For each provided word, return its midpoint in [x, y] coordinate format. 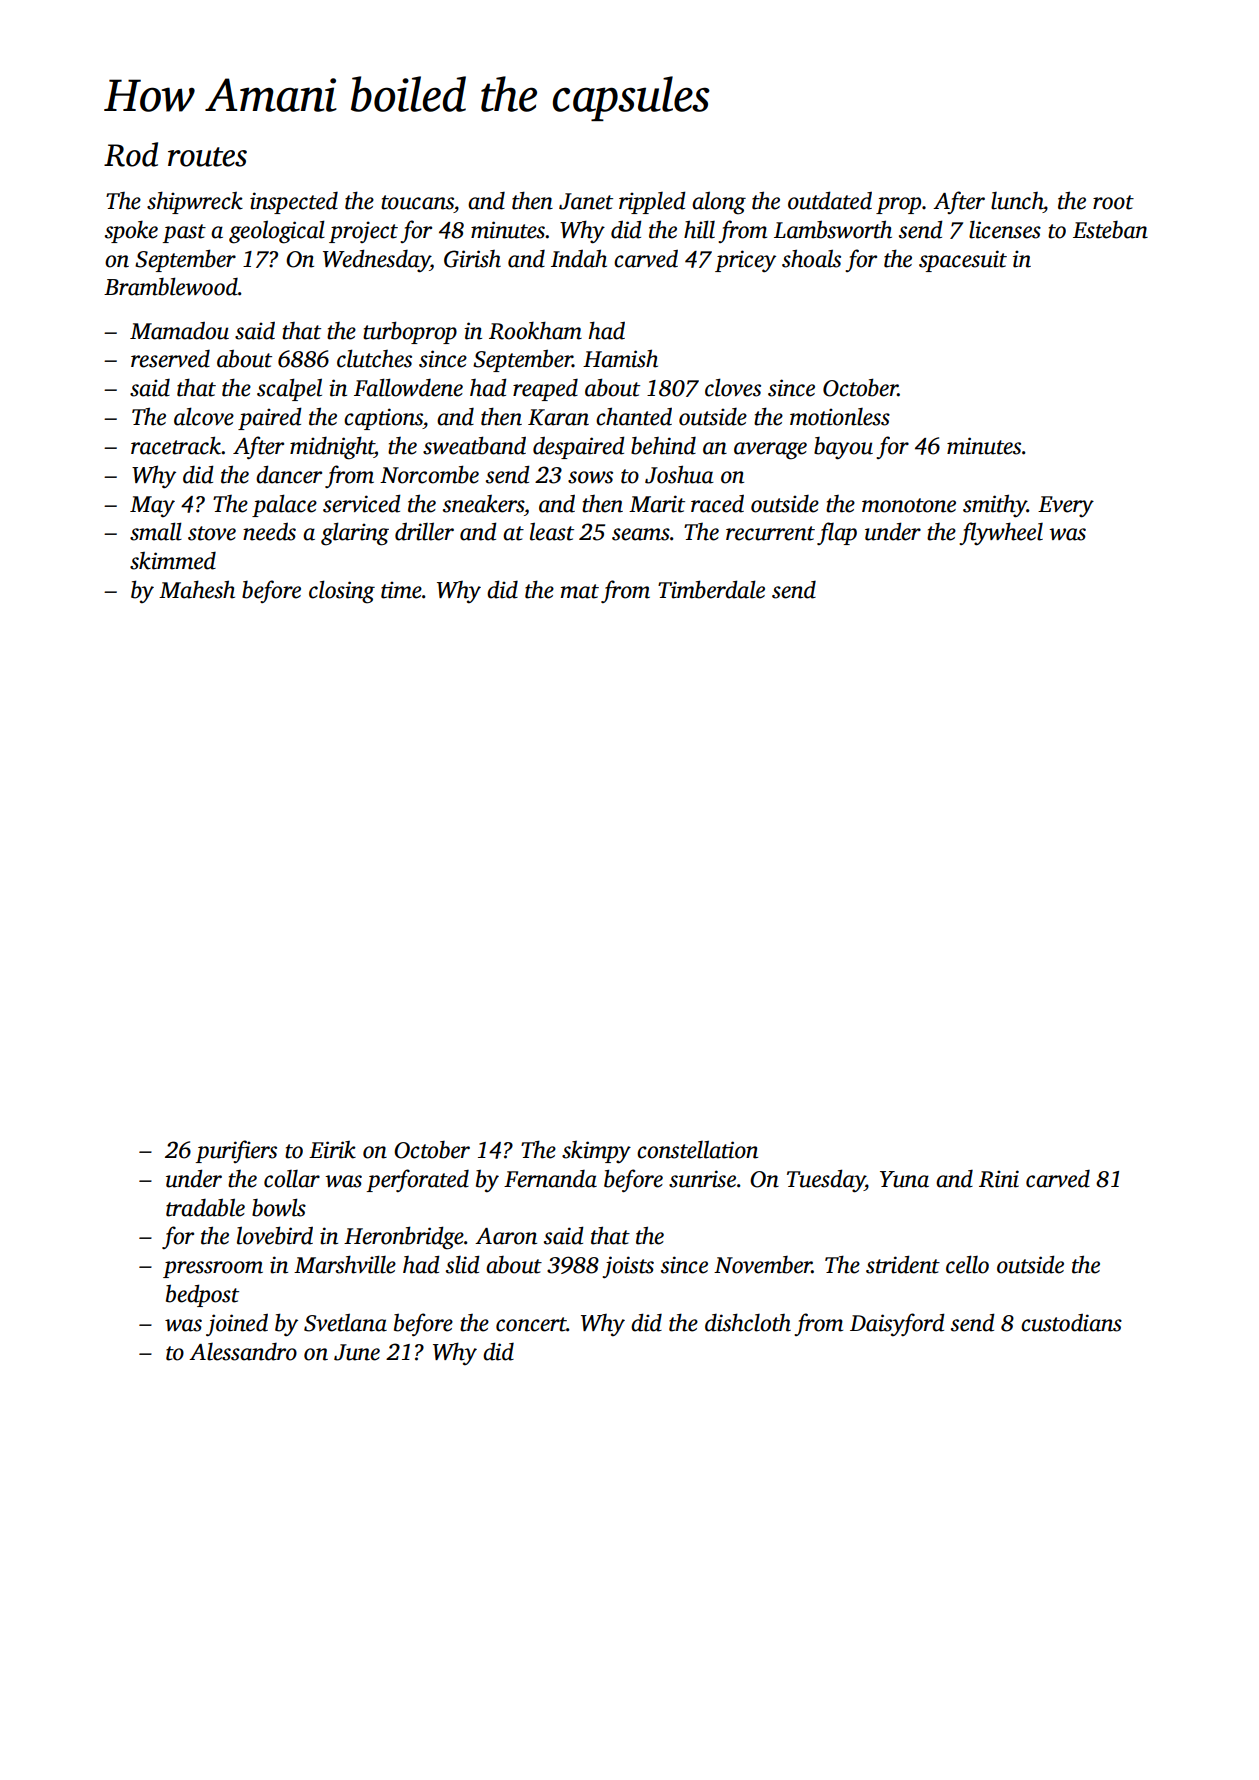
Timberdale [711, 589]
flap [837, 533]
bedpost [202, 1295]
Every [1066, 507]
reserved [170, 359]
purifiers [236, 1151]
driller [424, 531]
